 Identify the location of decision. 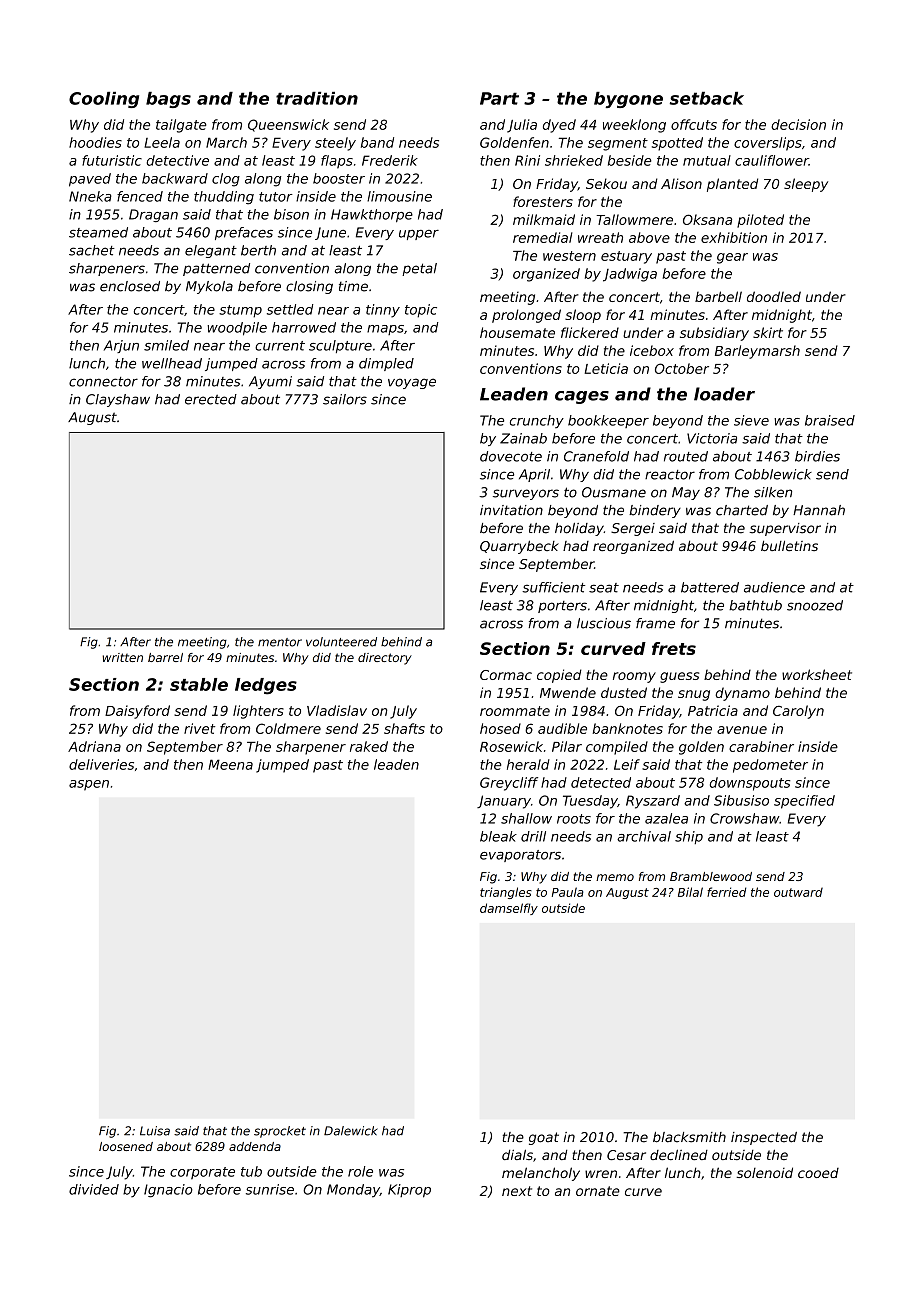
(798, 124).
